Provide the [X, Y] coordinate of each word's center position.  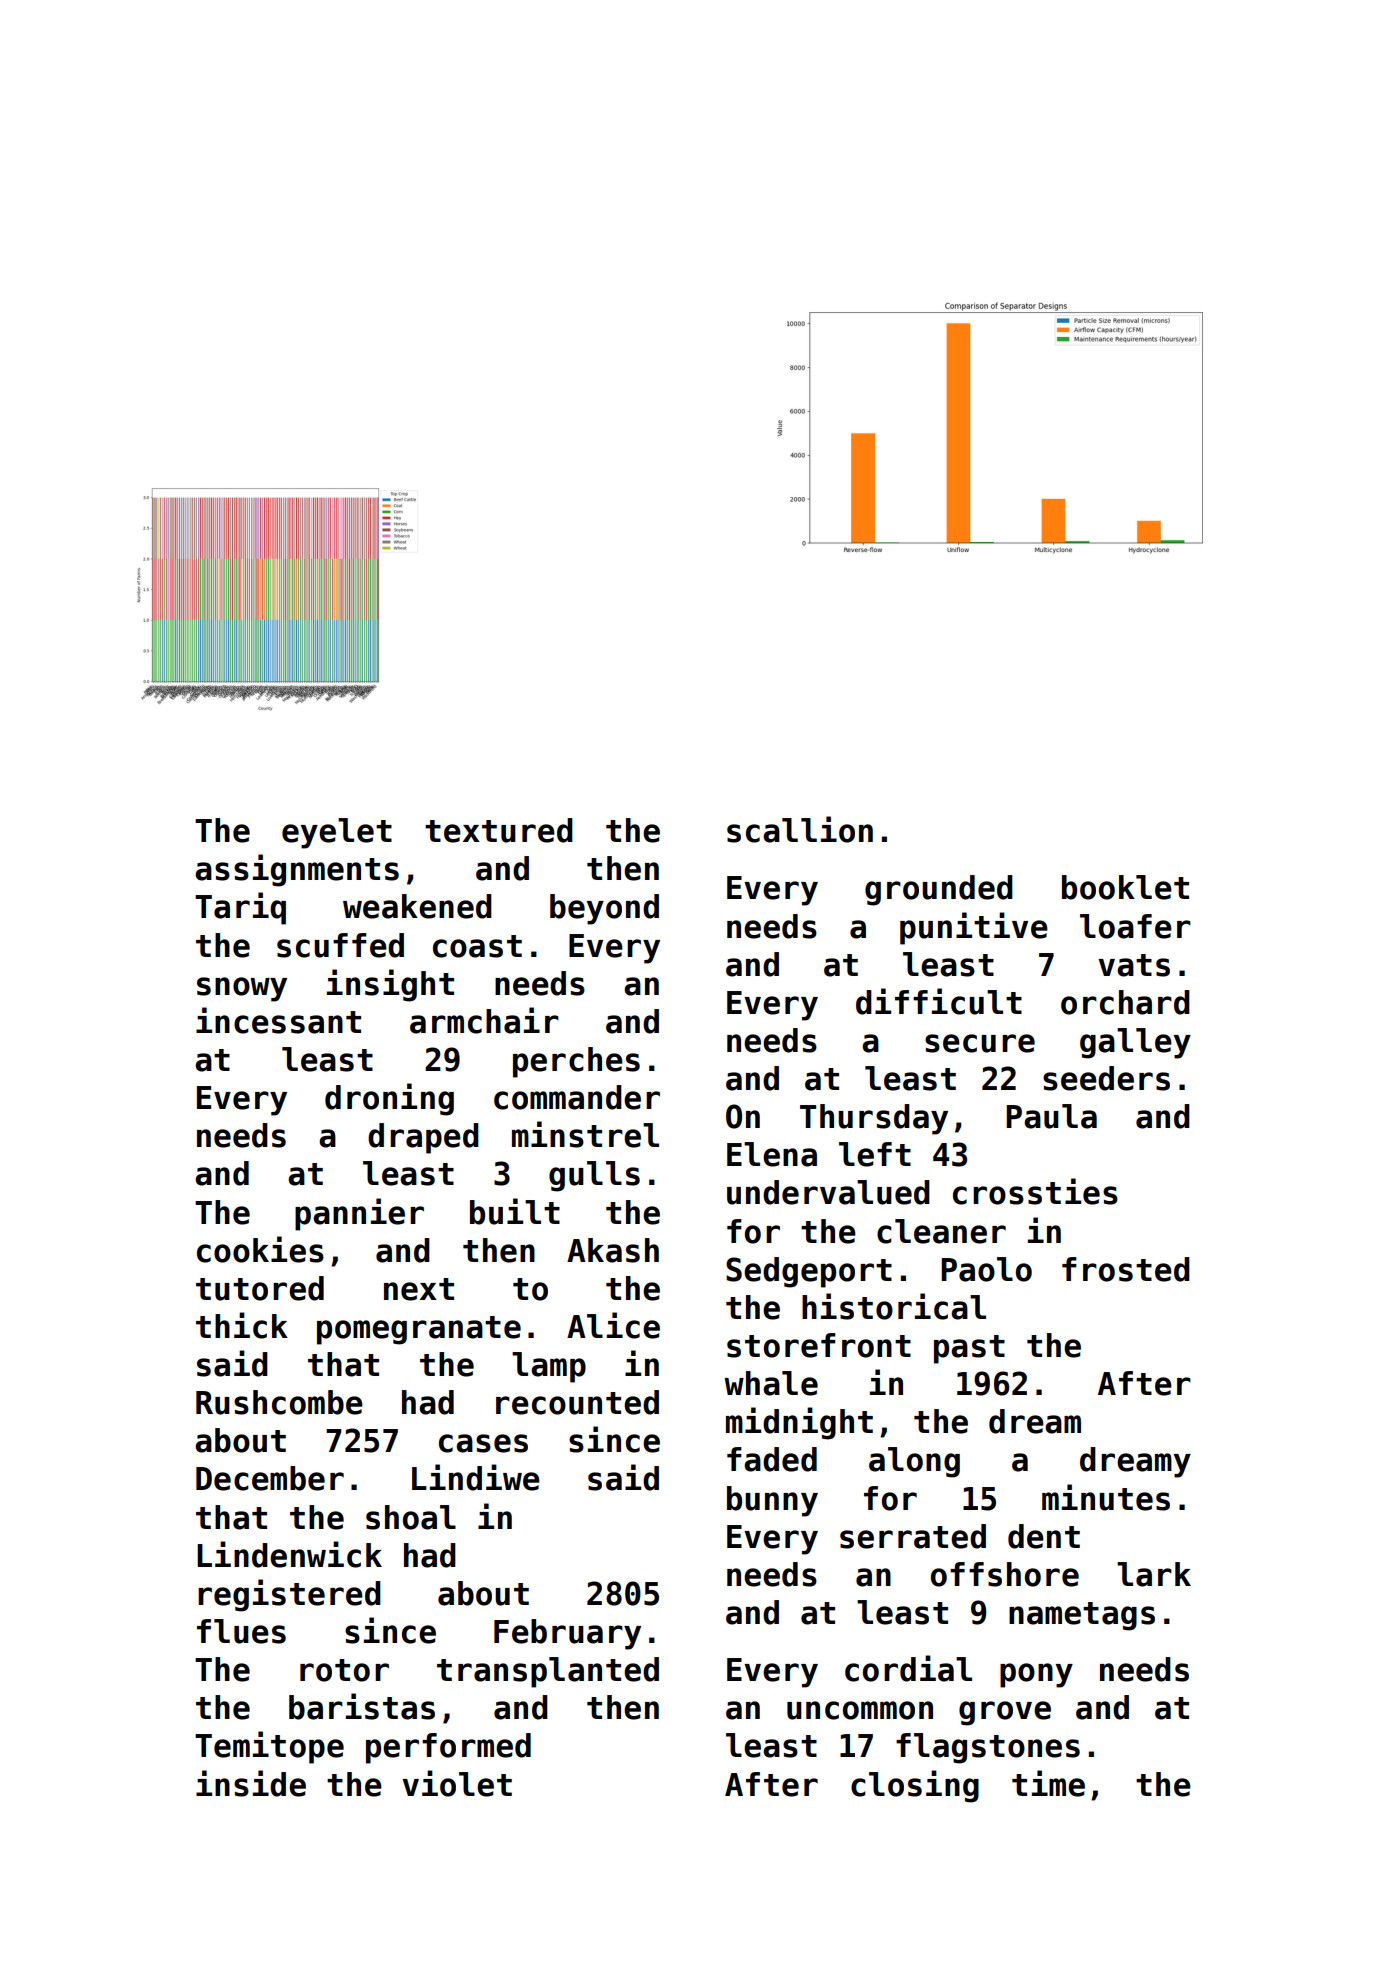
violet [457, 1783]
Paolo [986, 1269]
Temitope [269, 1747]
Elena [772, 1154]
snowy [242, 989]
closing [915, 1786]
